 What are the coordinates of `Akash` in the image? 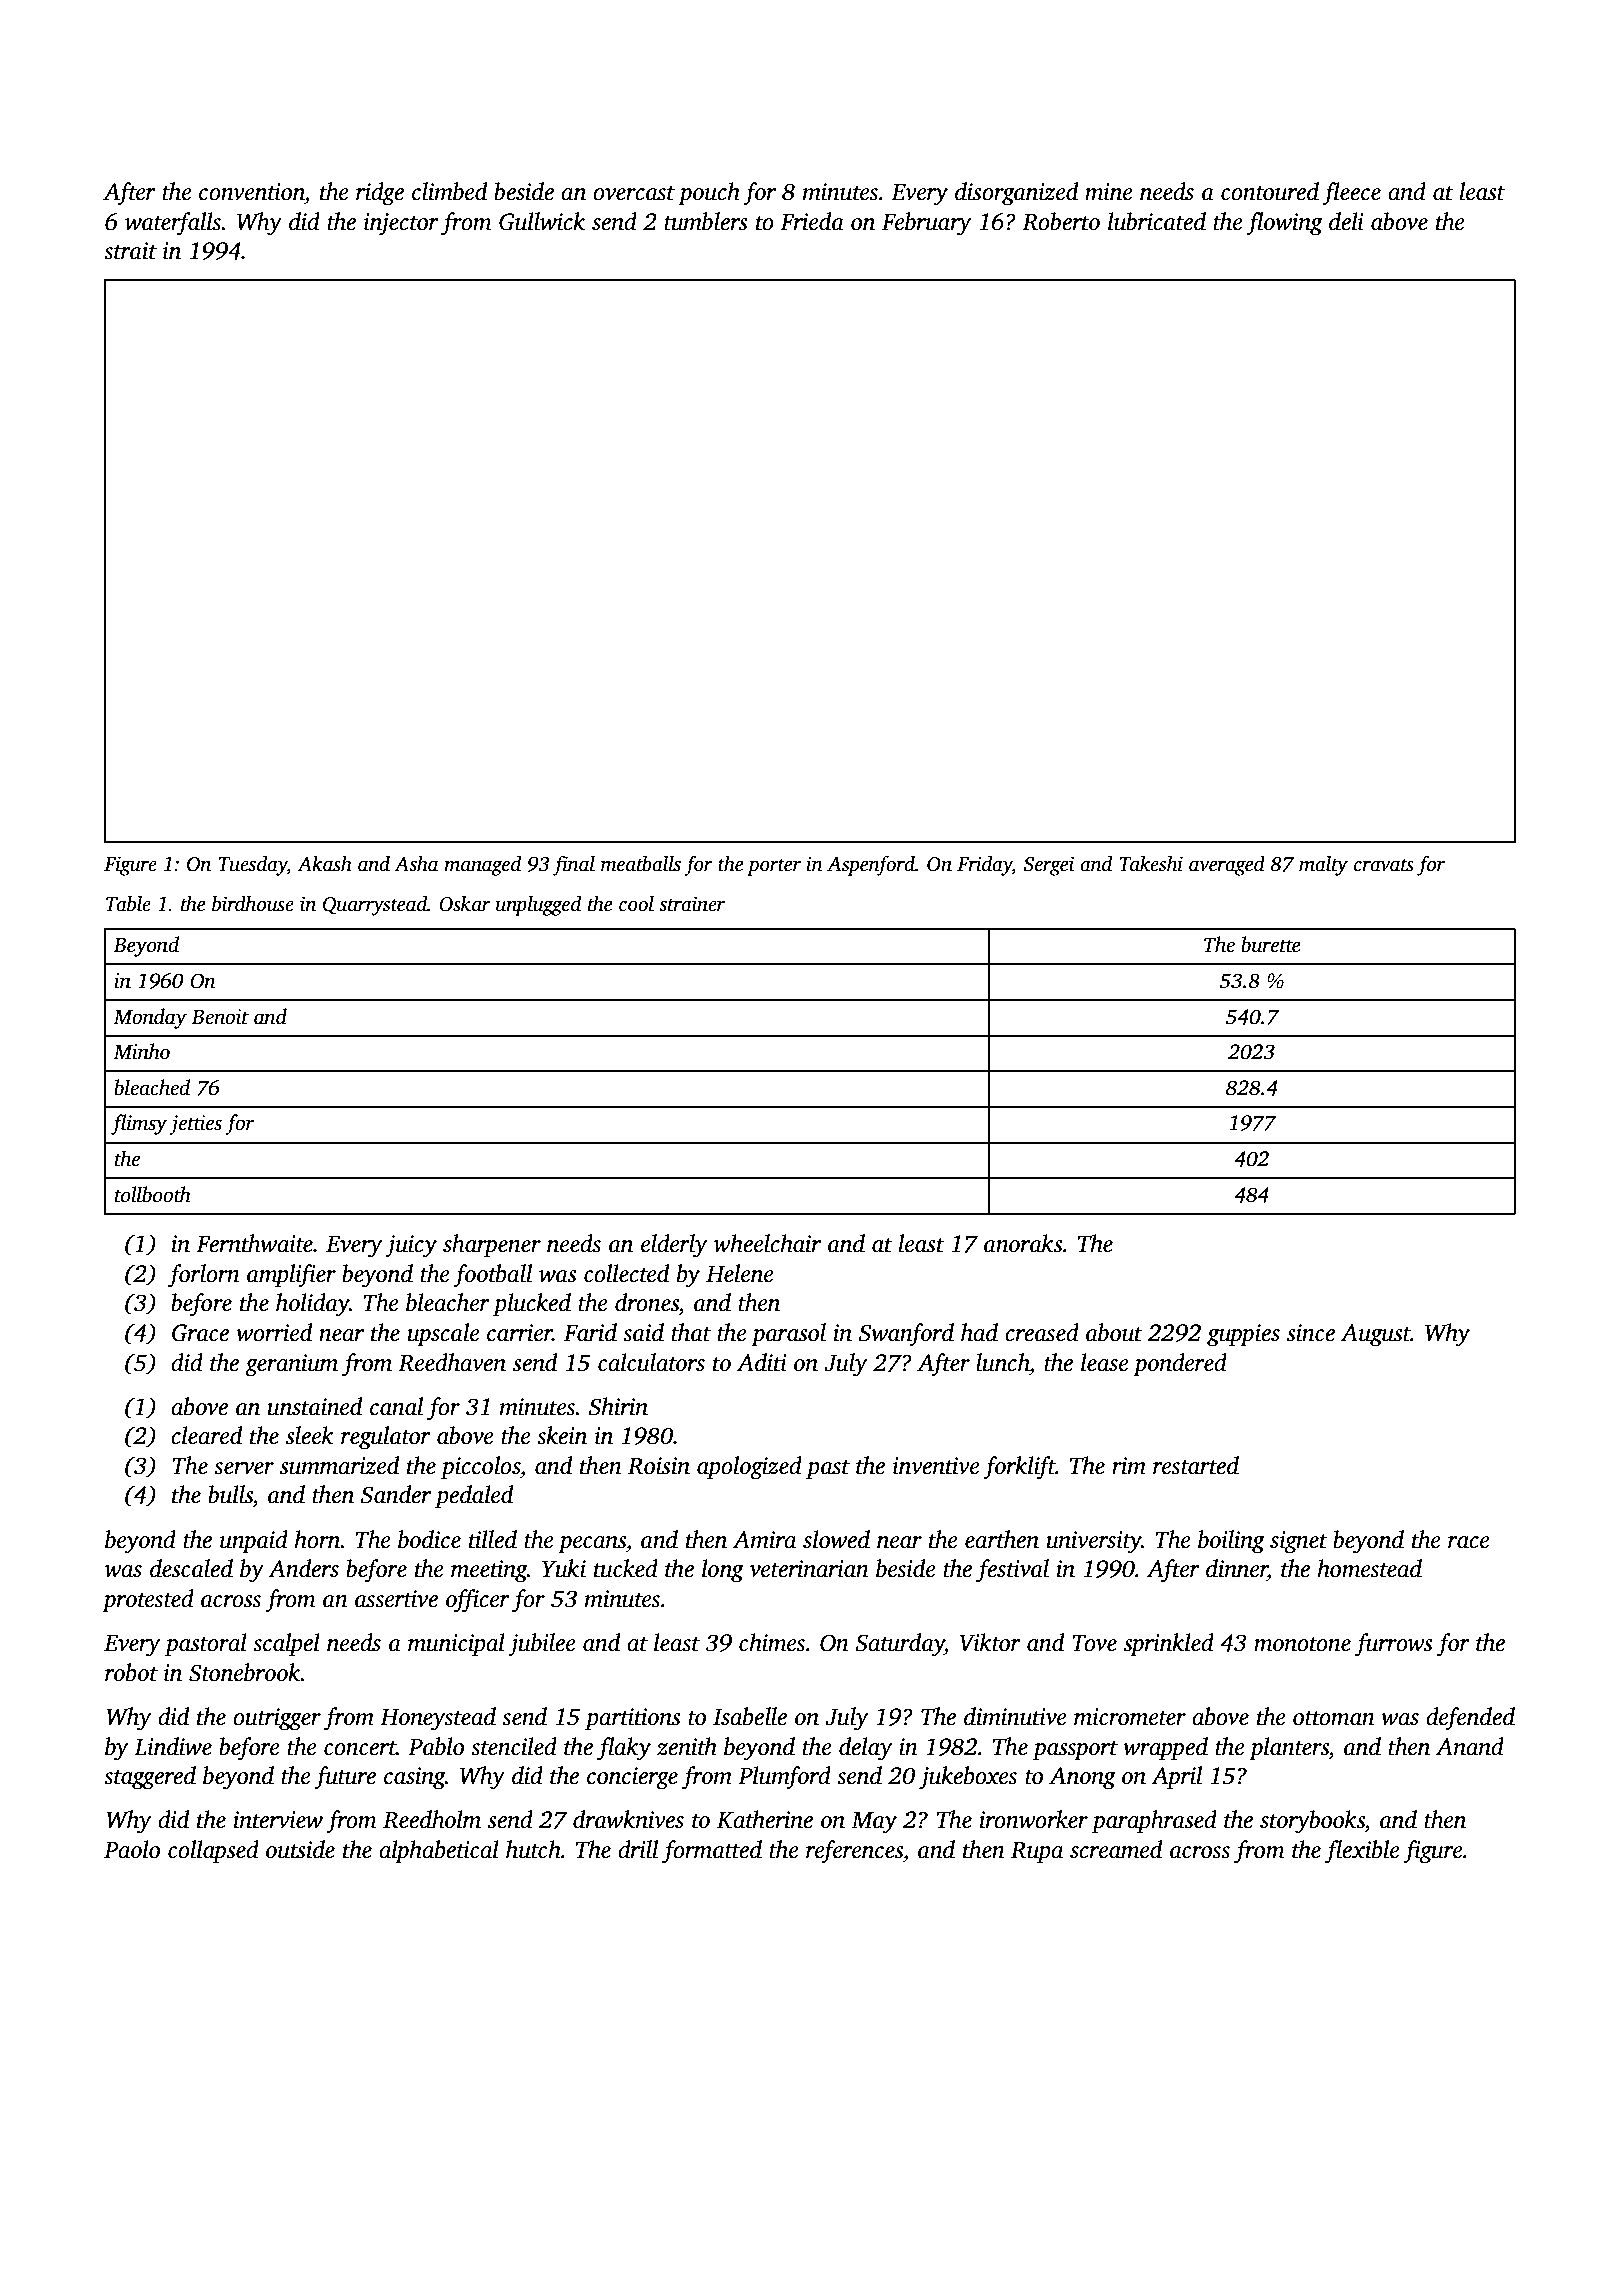 It's located at (324, 864).
